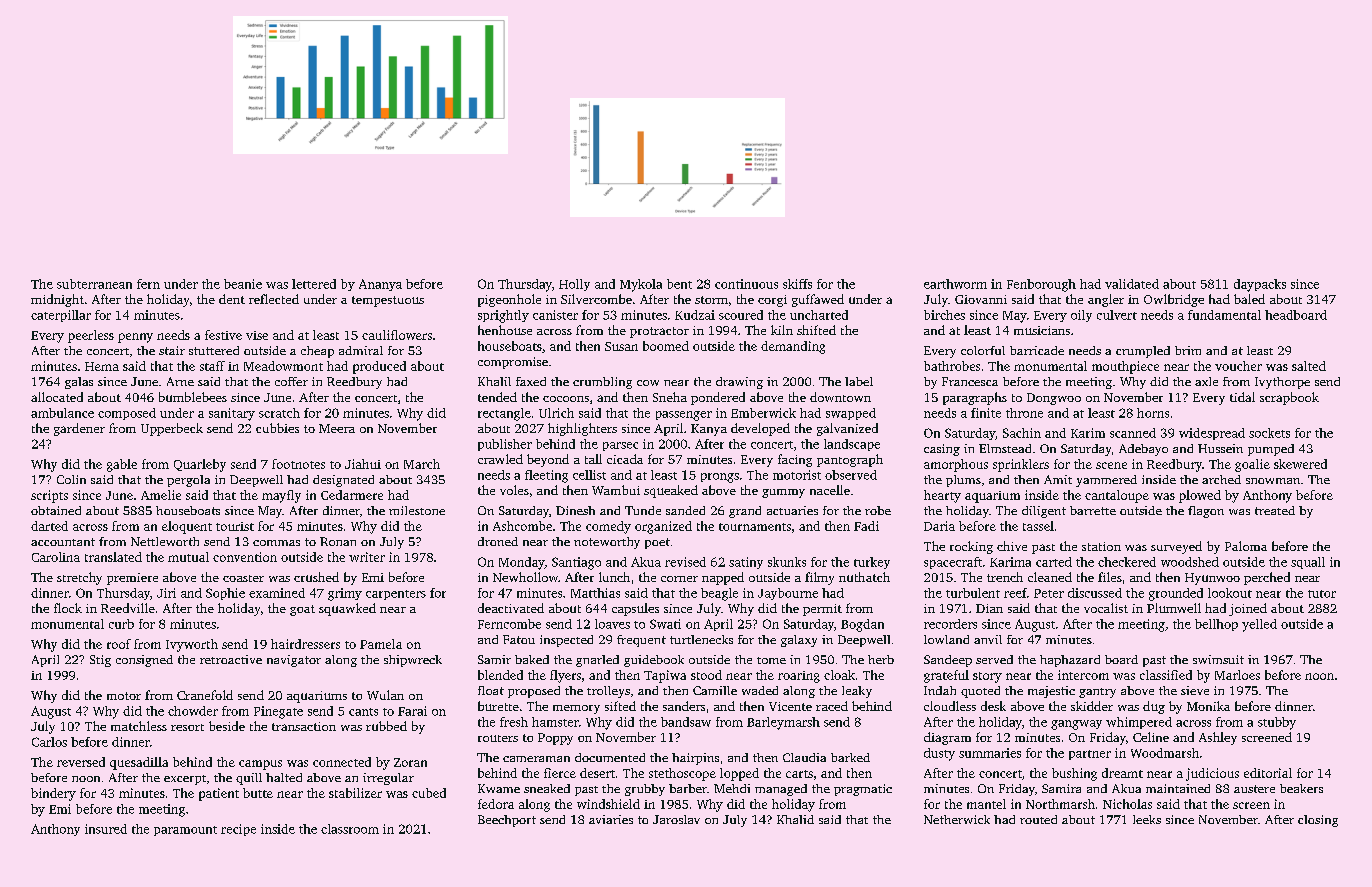 Image resolution: width=1372 pixels, height=887 pixels. I want to click on facing, so click(795, 460).
